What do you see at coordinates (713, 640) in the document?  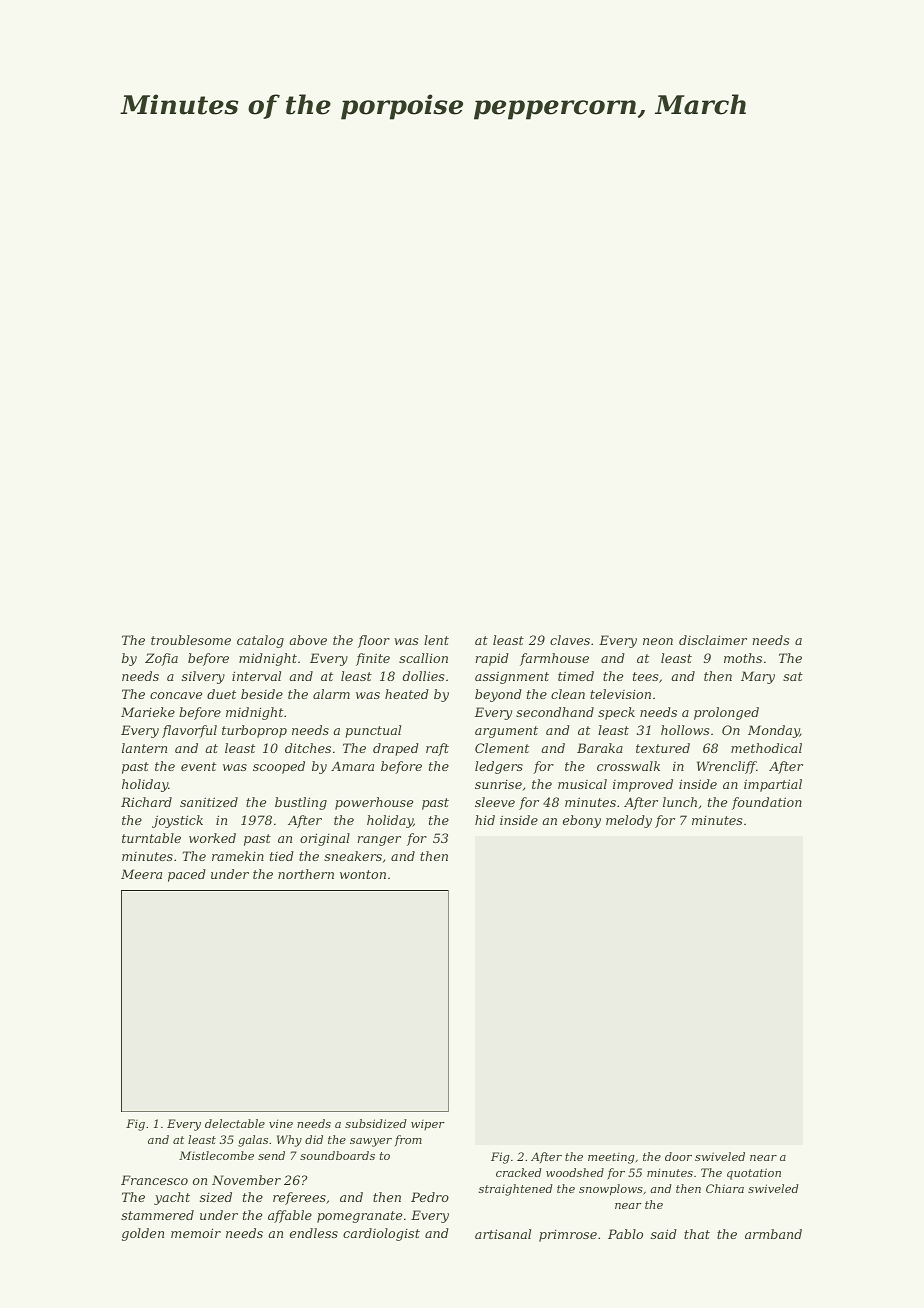 I see `disclaimer` at bounding box center [713, 640].
